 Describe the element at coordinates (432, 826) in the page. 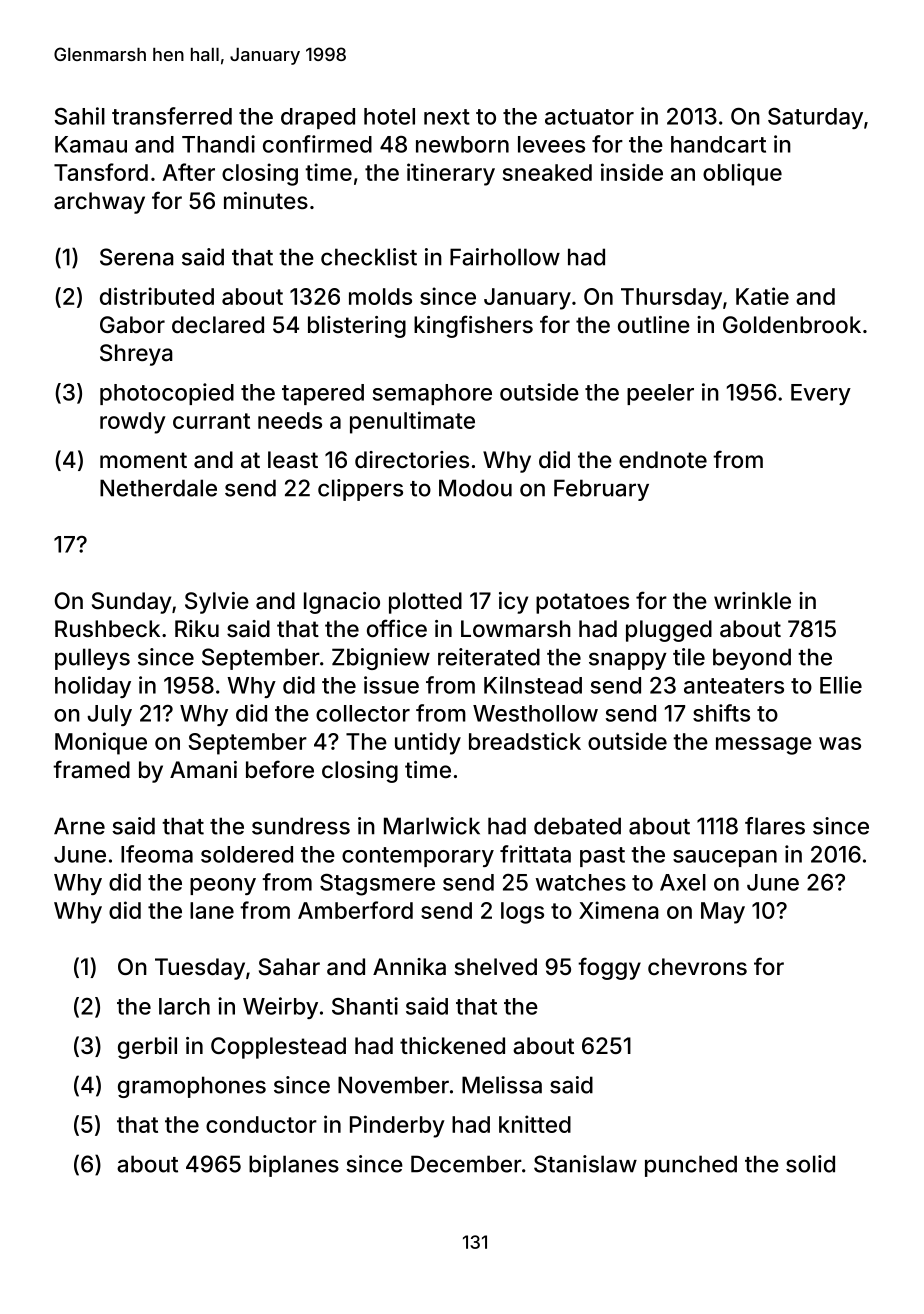

I see `Marlwick` at that location.
